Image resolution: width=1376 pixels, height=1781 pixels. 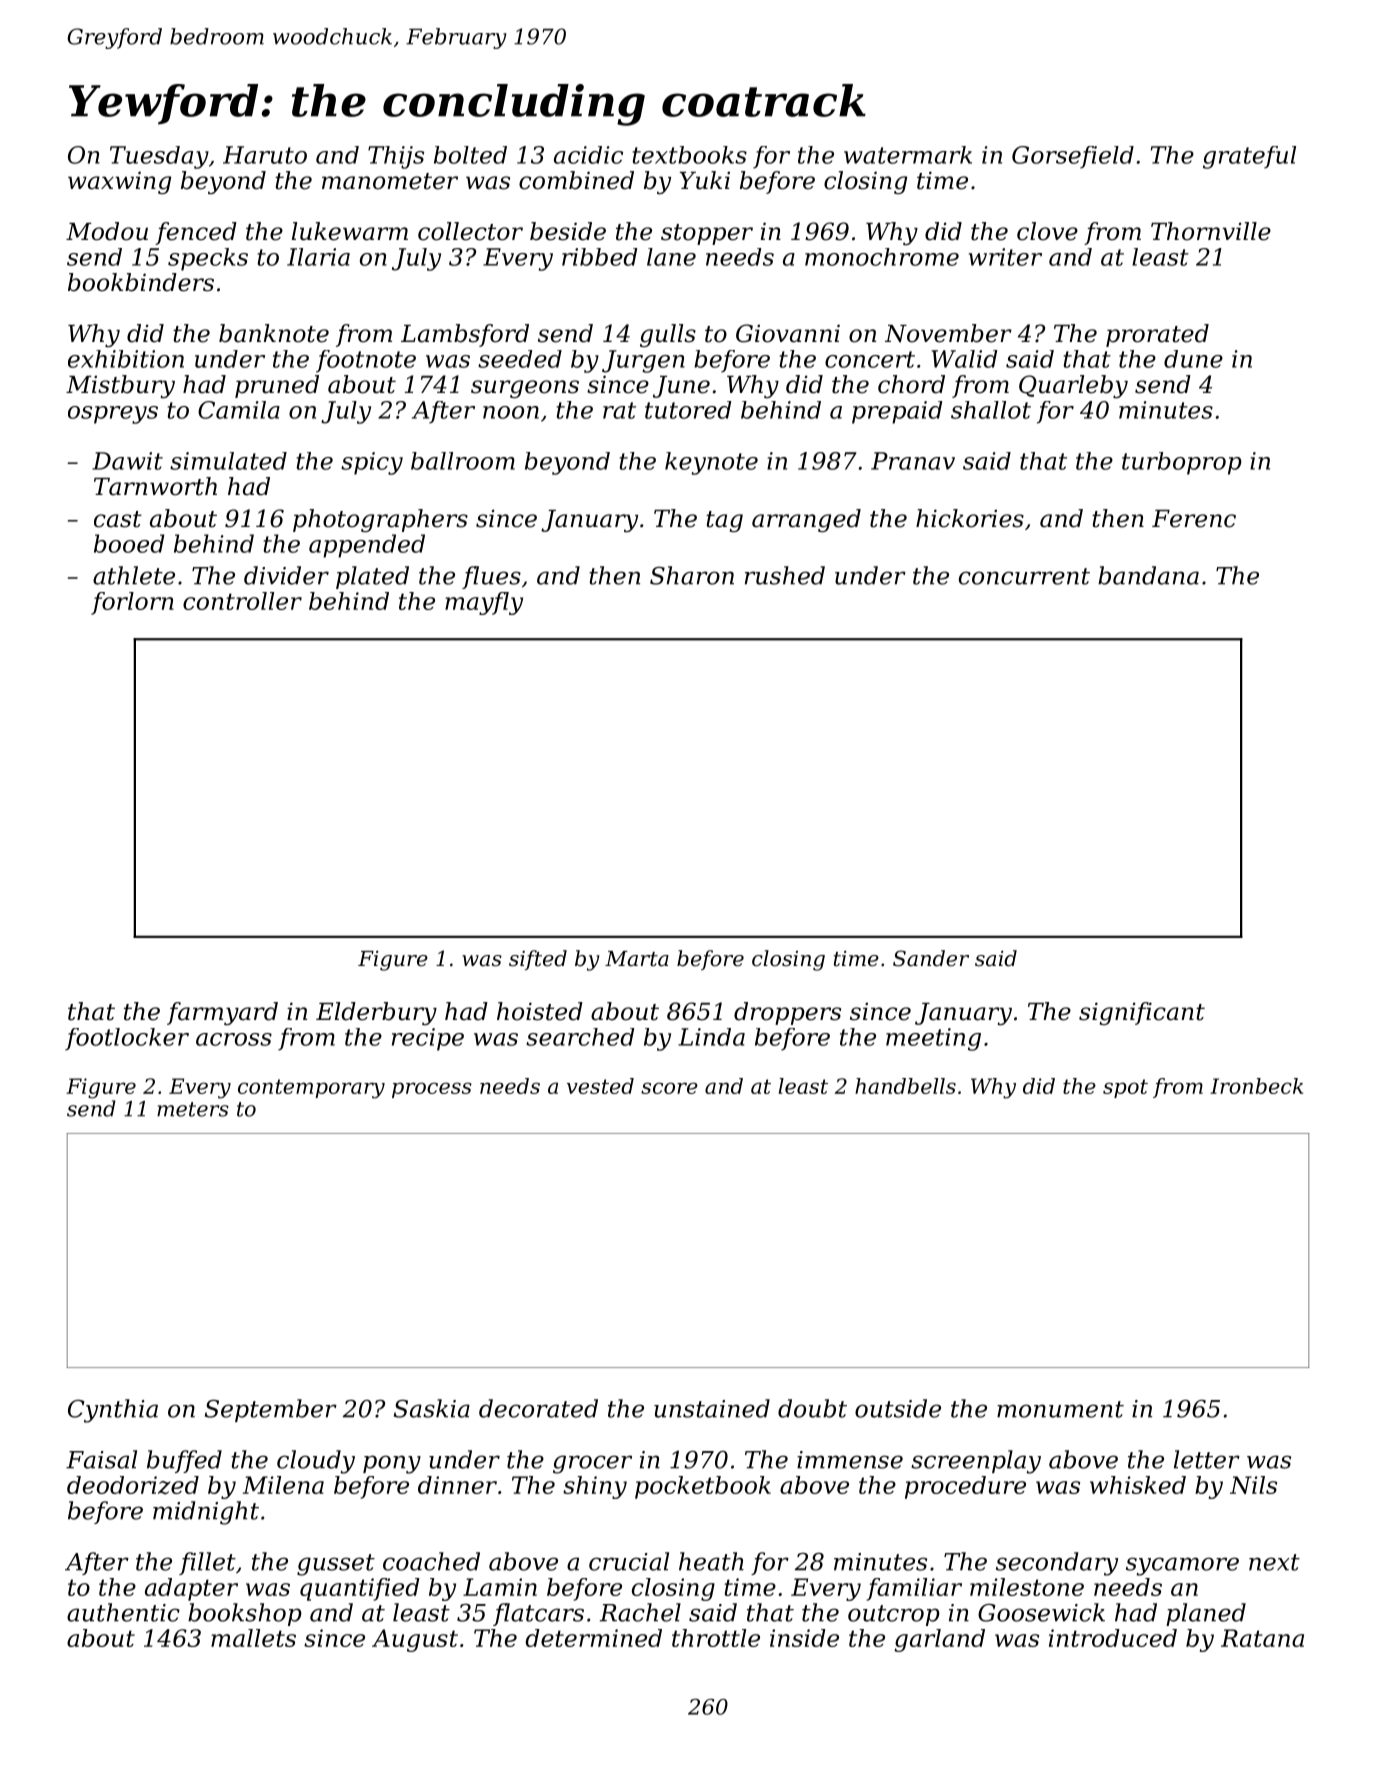 I want to click on significant, so click(x=1142, y=1013).
